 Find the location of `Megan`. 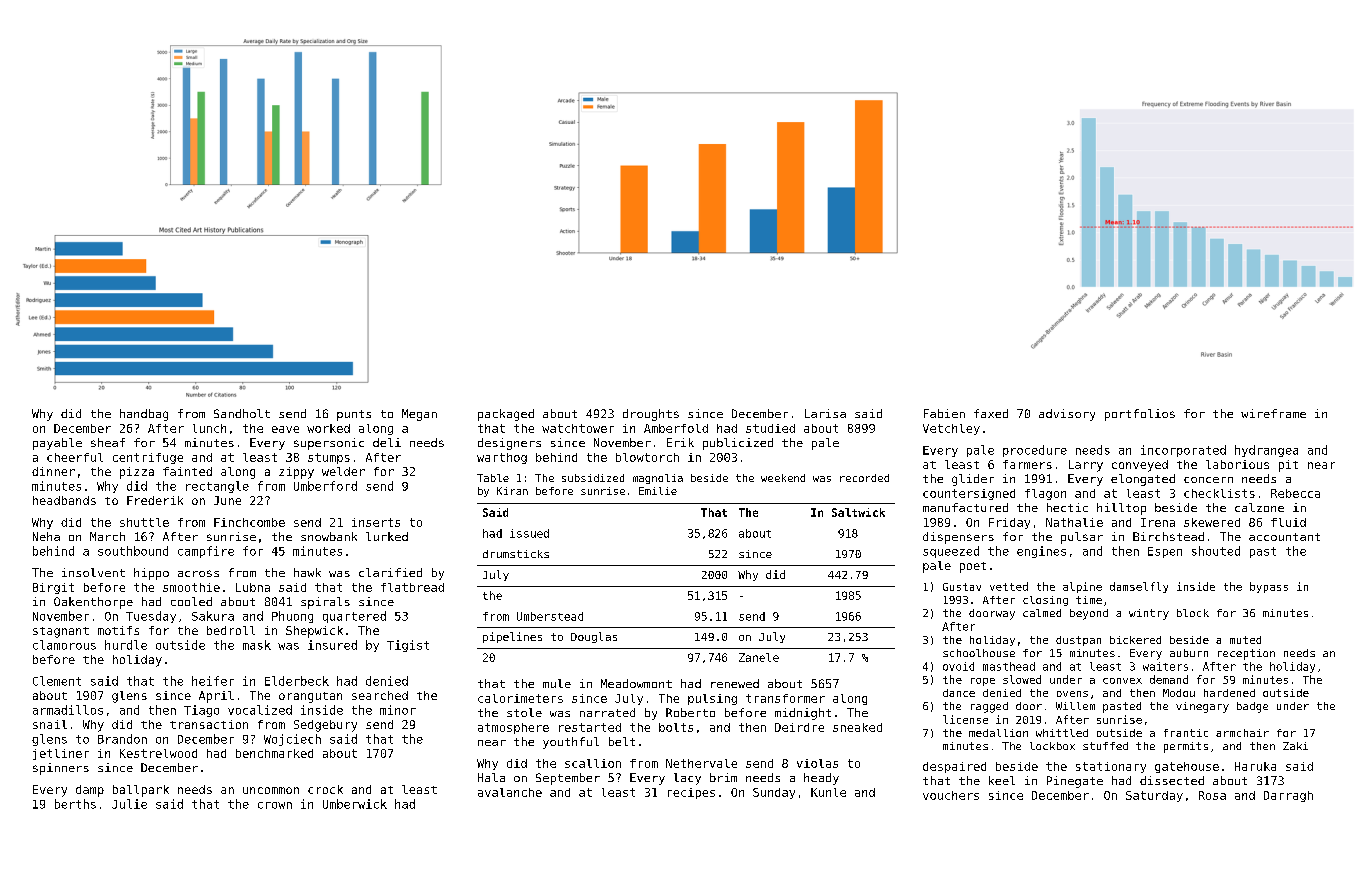

Megan is located at coordinates (419, 415).
